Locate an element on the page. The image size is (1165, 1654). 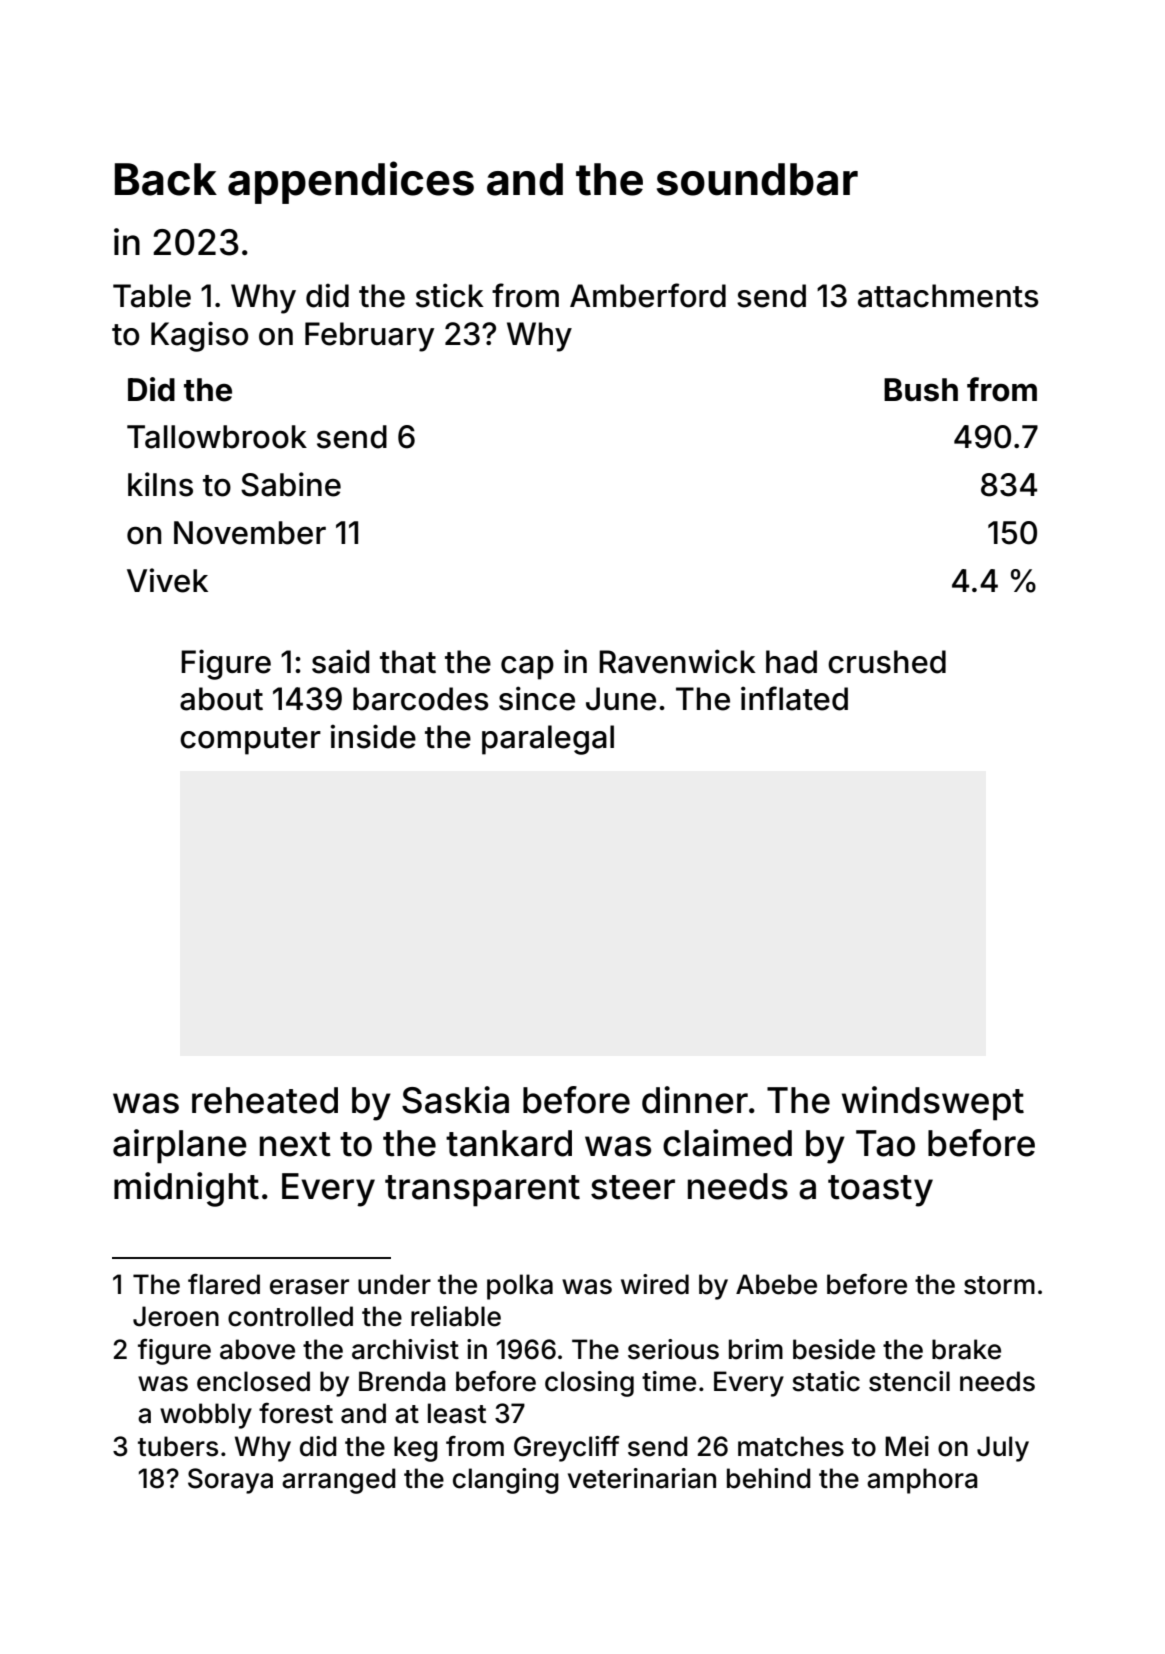
Bush is located at coordinates (921, 390).
